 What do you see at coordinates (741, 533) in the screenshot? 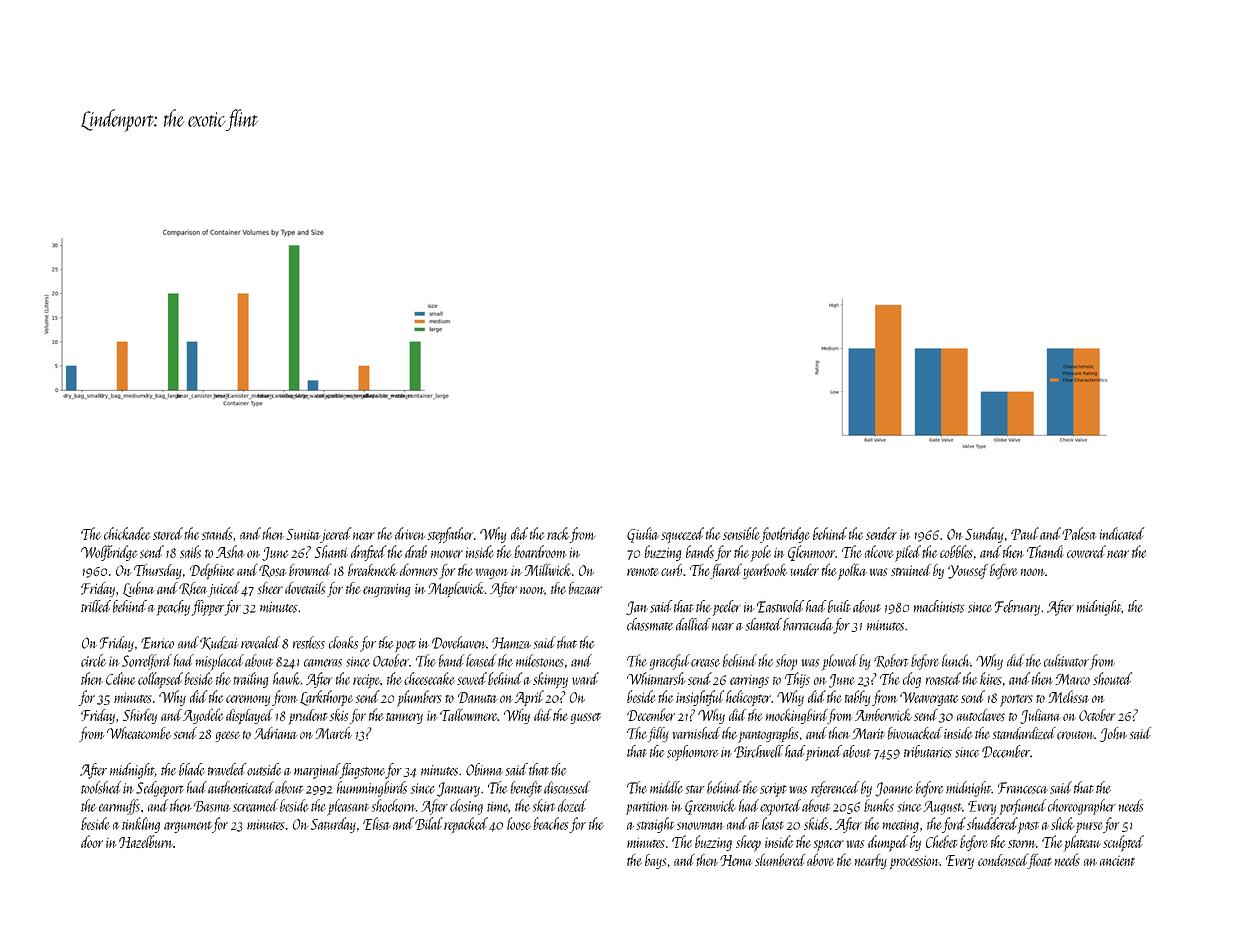
I see `sensible` at bounding box center [741, 533].
